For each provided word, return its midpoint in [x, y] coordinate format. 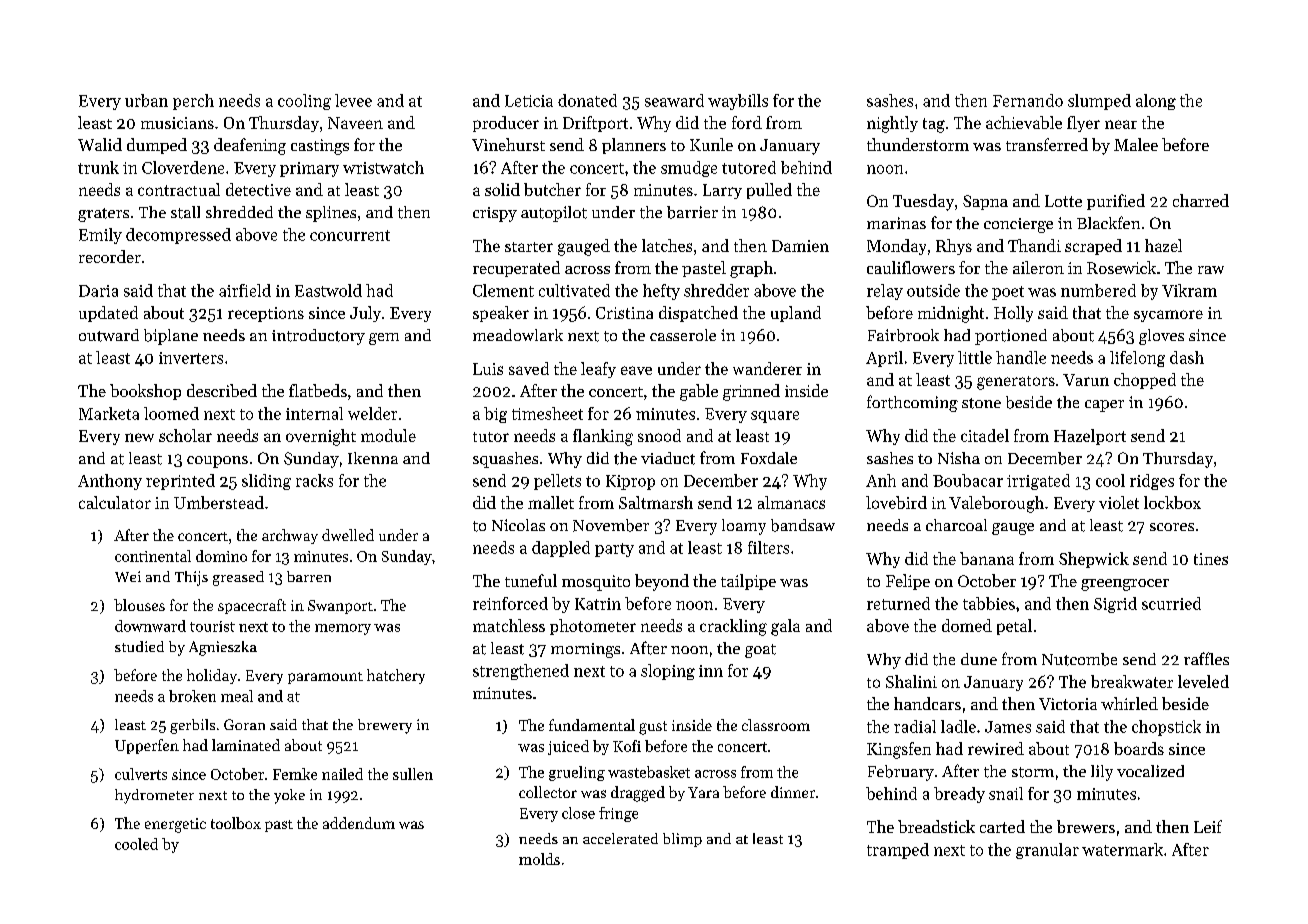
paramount [325, 678]
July [365, 314]
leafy [598, 370]
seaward [674, 100]
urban [146, 100]
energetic [175, 825]
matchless [509, 625]
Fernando [1028, 100]
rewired [996, 748]
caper [1104, 406]
